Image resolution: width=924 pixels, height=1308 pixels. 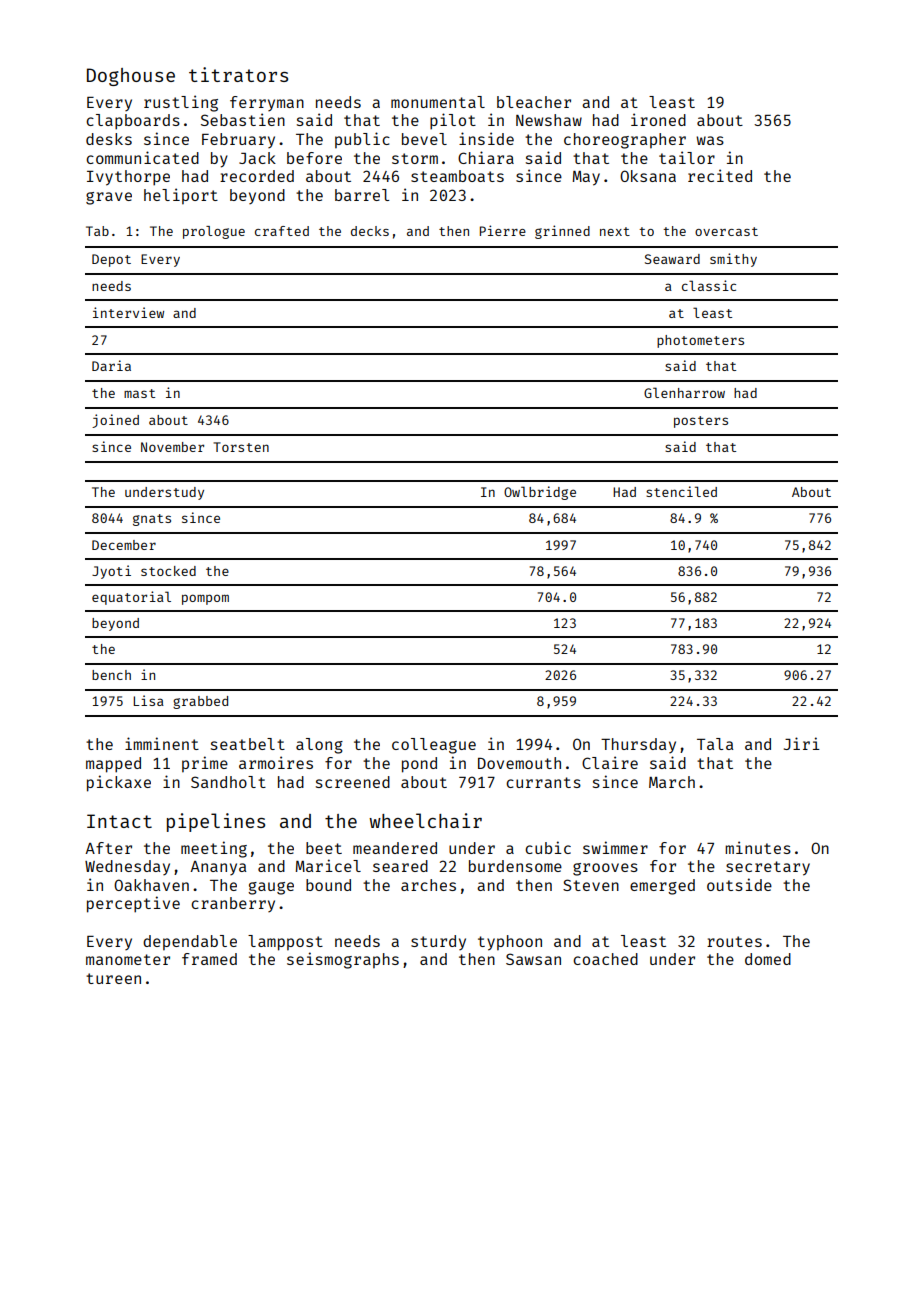 What do you see at coordinates (400, 866) in the screenshot?
I see `seared` at bounding box center [400, 866].
